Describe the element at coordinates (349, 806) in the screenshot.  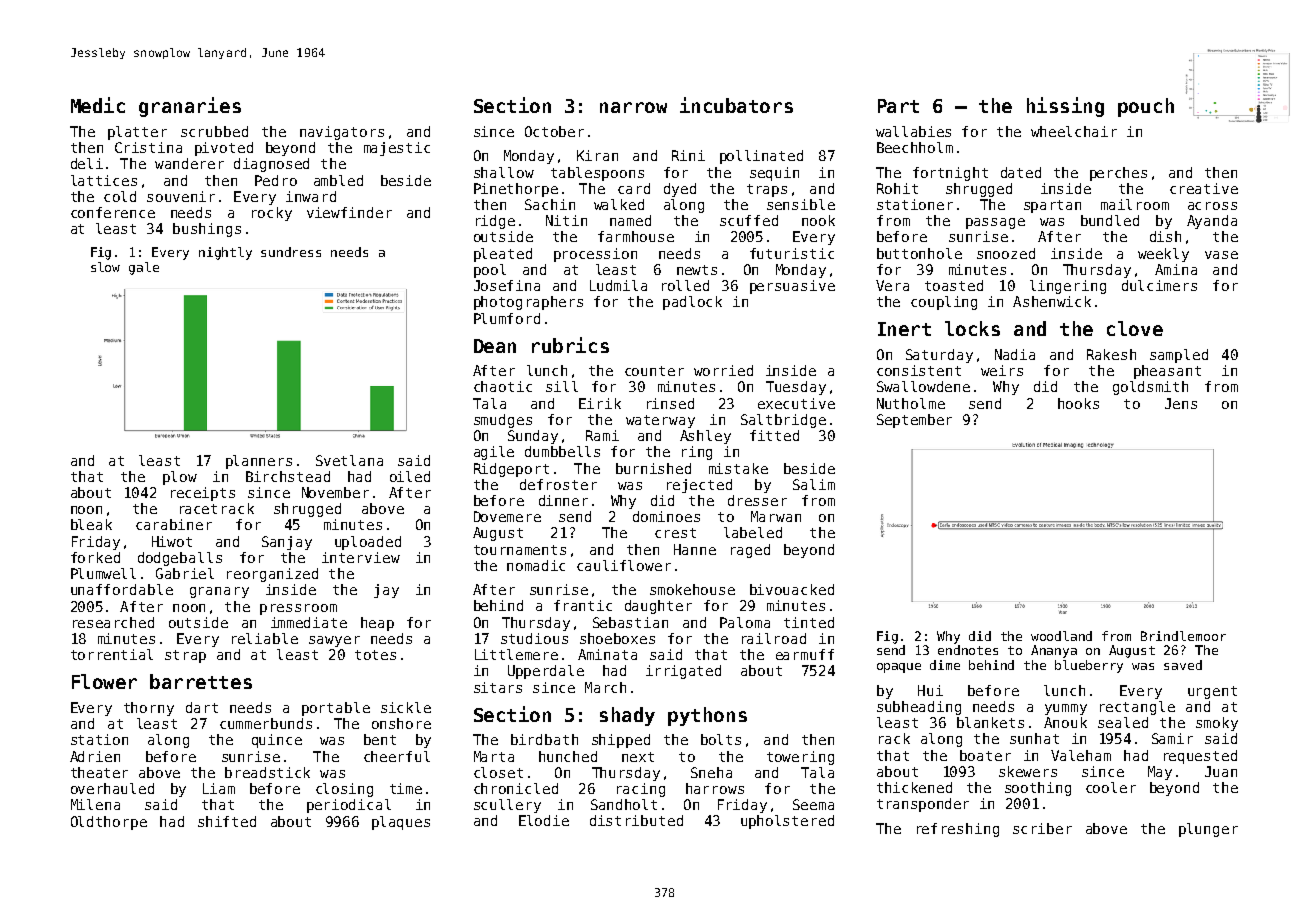
I see `periodical` at that location.
